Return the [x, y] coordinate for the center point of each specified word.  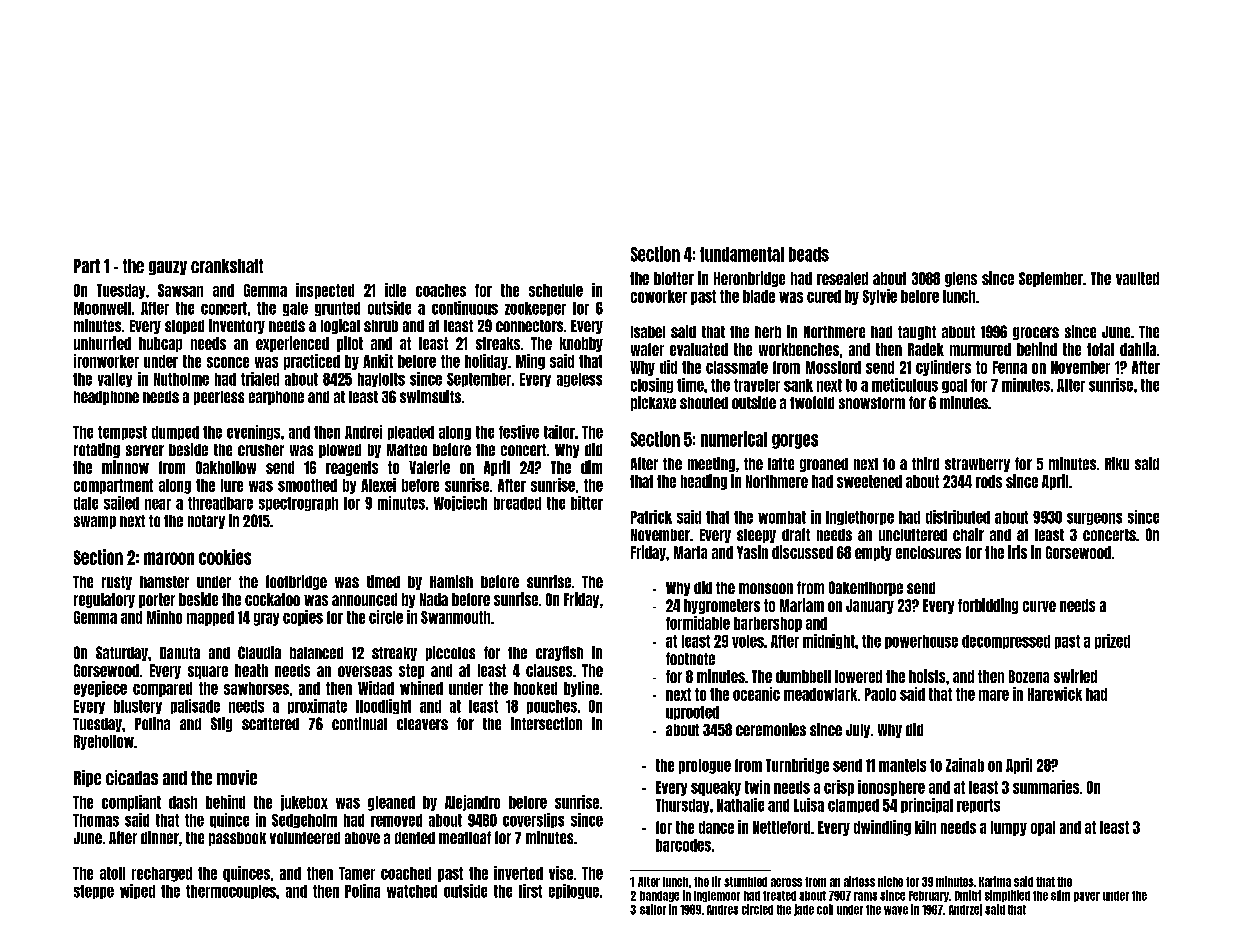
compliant [131, 803]
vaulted [1137, 278]
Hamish [451, 581]
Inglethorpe [860, 518]
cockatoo [272, 599]
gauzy [168, 268]
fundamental [742, 254]
